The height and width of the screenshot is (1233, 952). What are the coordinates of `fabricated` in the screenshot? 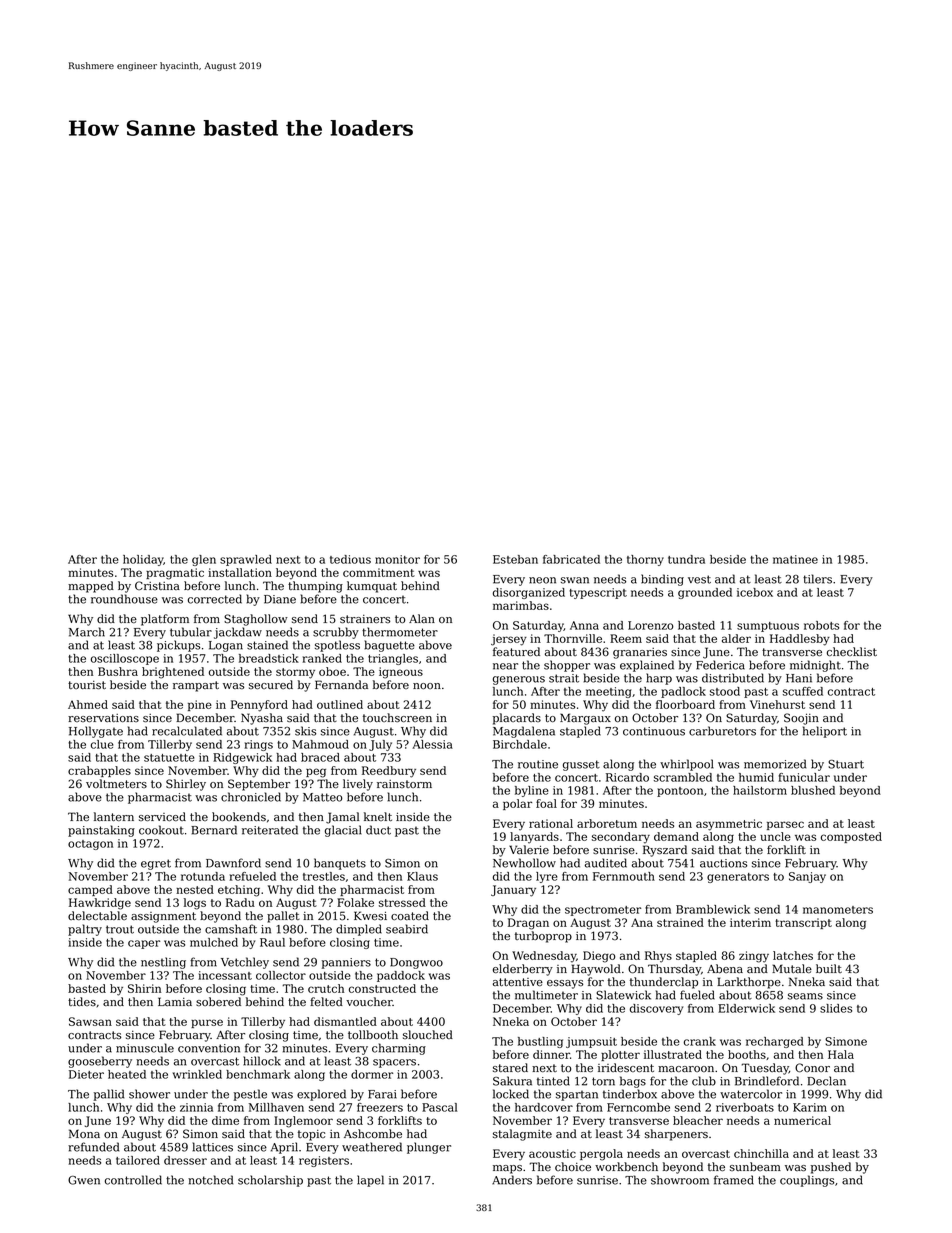 It's located at (571, 559).
